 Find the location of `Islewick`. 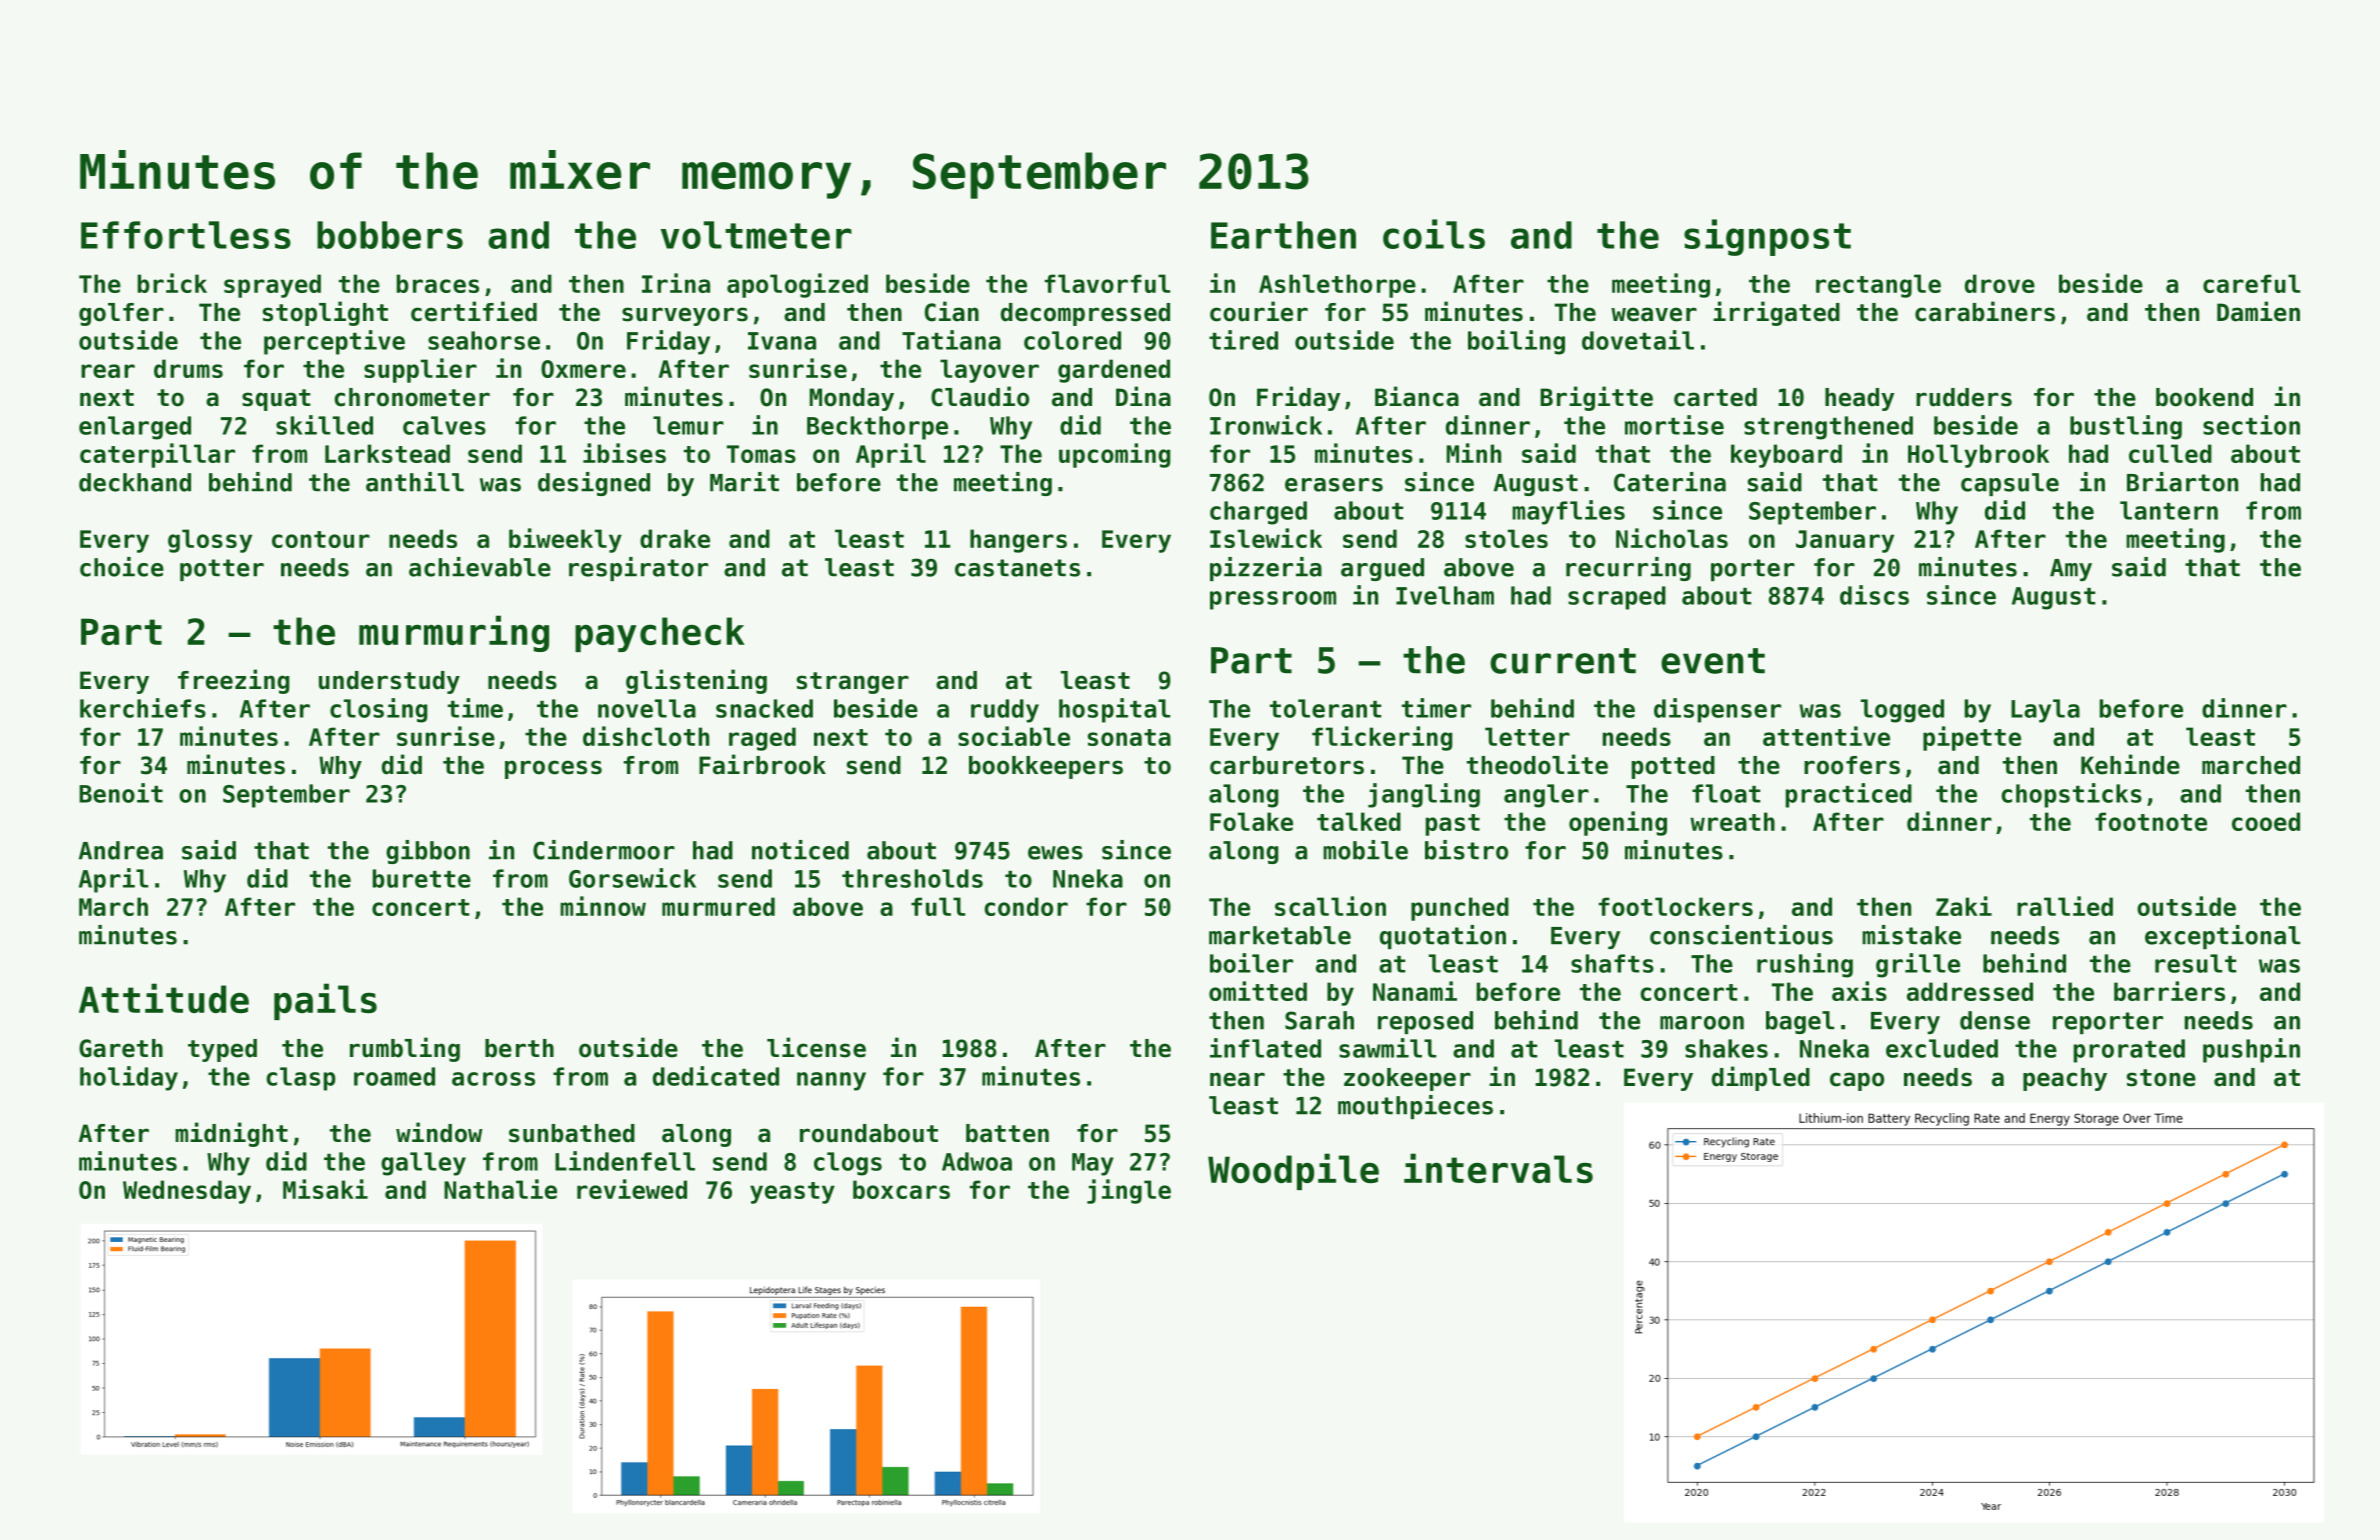

Islewick is located at coordinates (1266, 538).
